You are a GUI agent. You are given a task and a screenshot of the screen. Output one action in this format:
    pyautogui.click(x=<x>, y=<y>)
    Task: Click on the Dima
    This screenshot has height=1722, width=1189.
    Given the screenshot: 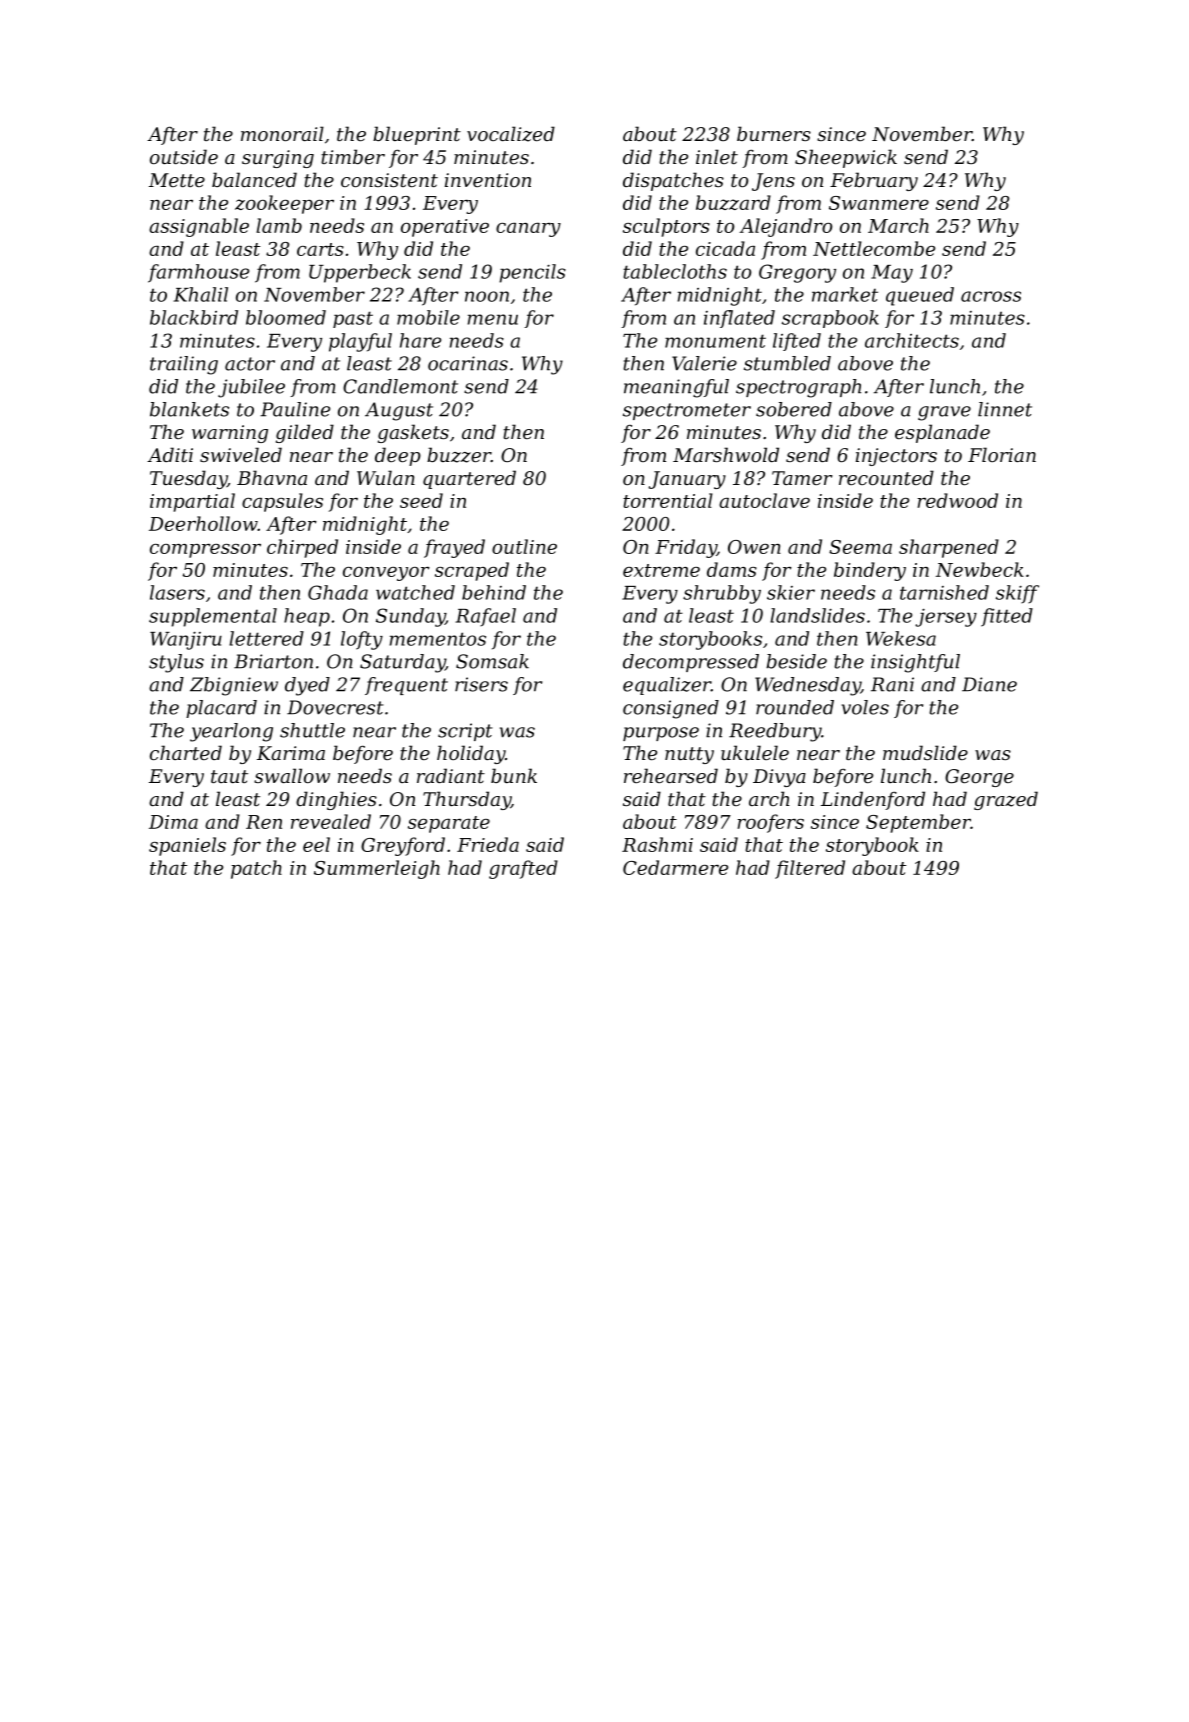 What is the action you would take?
    pyautogui.click(x=173, y=822)
